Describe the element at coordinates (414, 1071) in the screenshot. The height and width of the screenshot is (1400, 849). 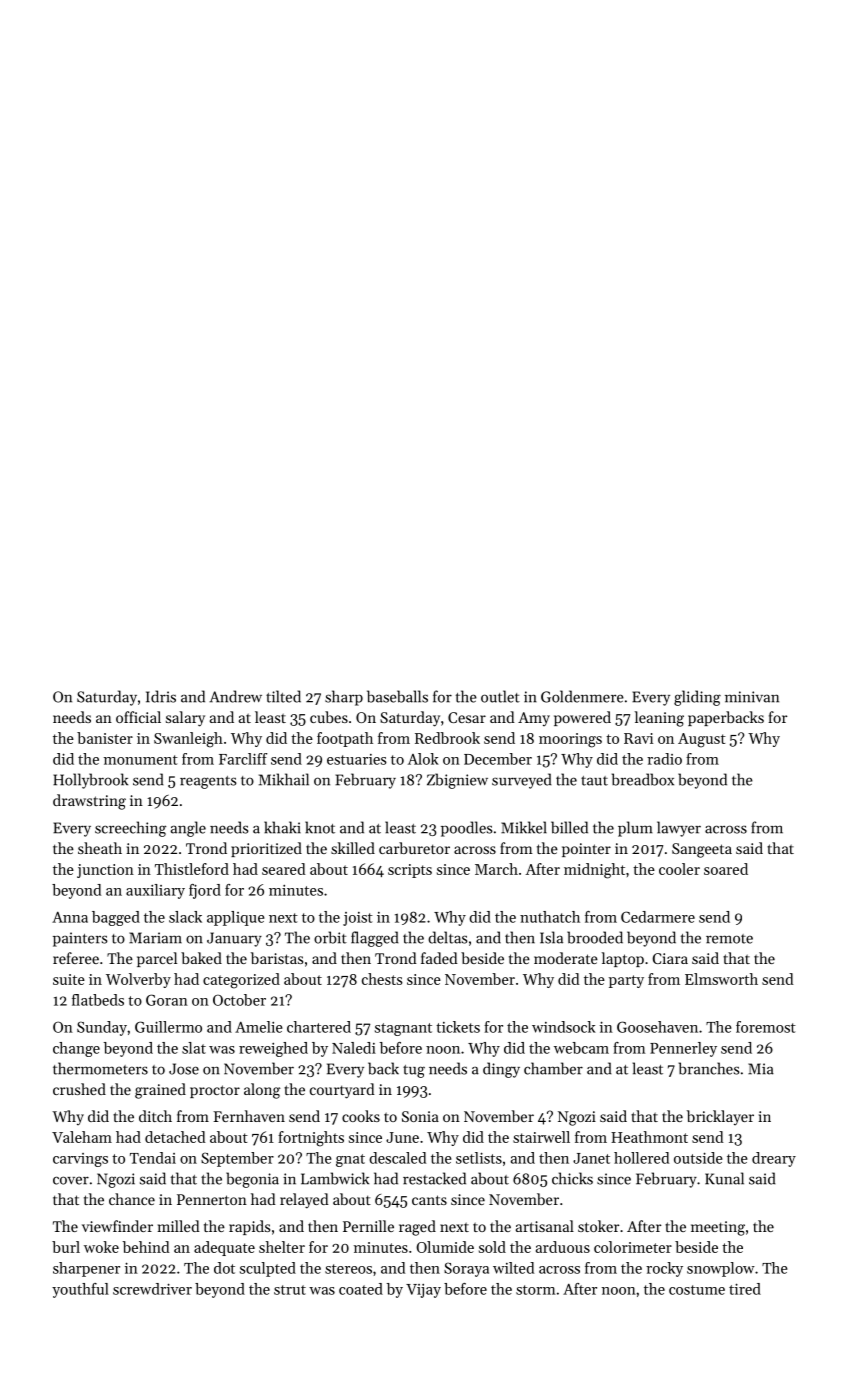
I see `tug` at that location.
